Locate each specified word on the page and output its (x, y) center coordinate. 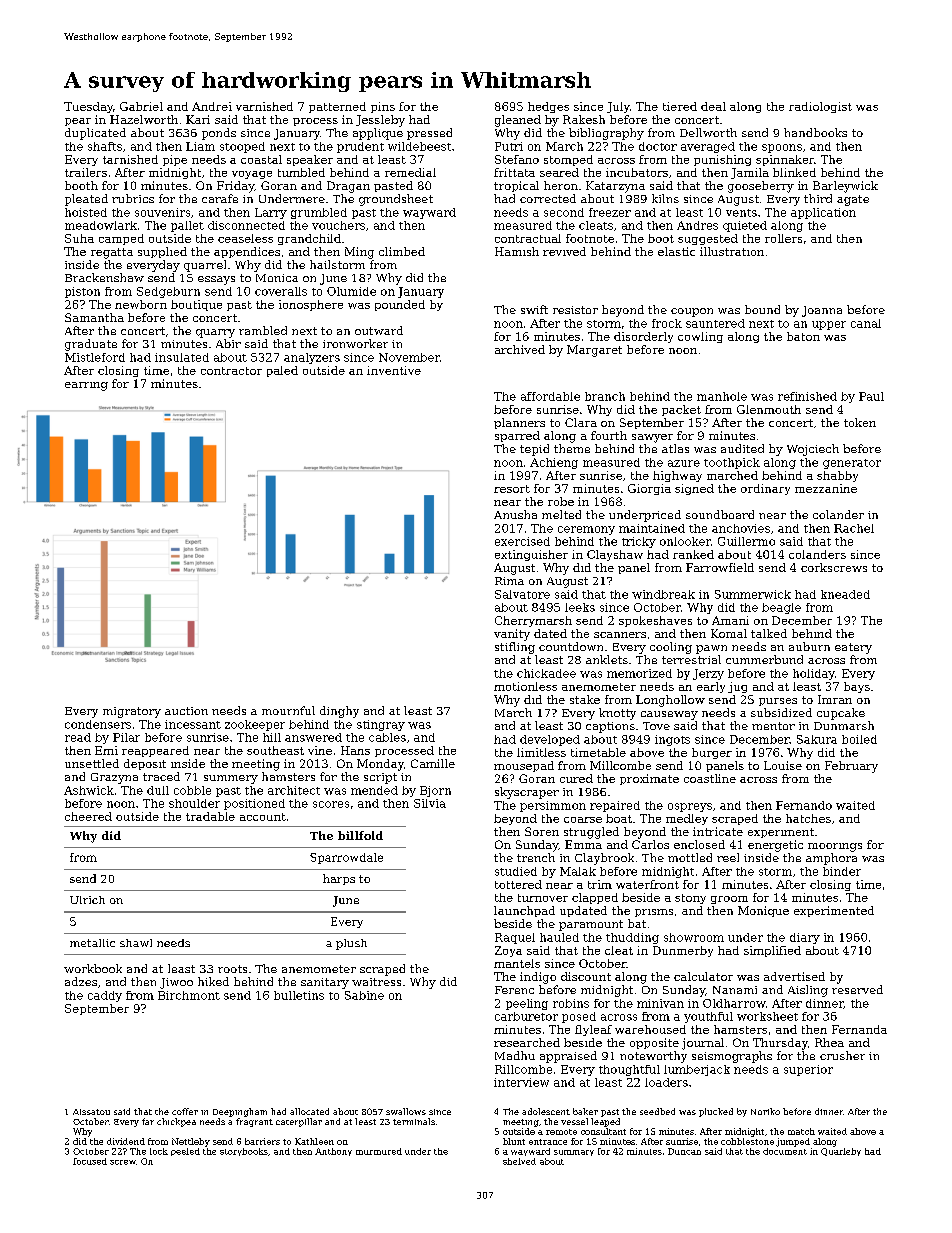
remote (561, 1132)
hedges (548, 107)
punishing (722, 160)
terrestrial (691, 659)
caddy (105, 996)
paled (282, 371)
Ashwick (89, 790)
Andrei (212, 106)
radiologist (820, 107)
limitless (541, 752)
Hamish (517, 251)
